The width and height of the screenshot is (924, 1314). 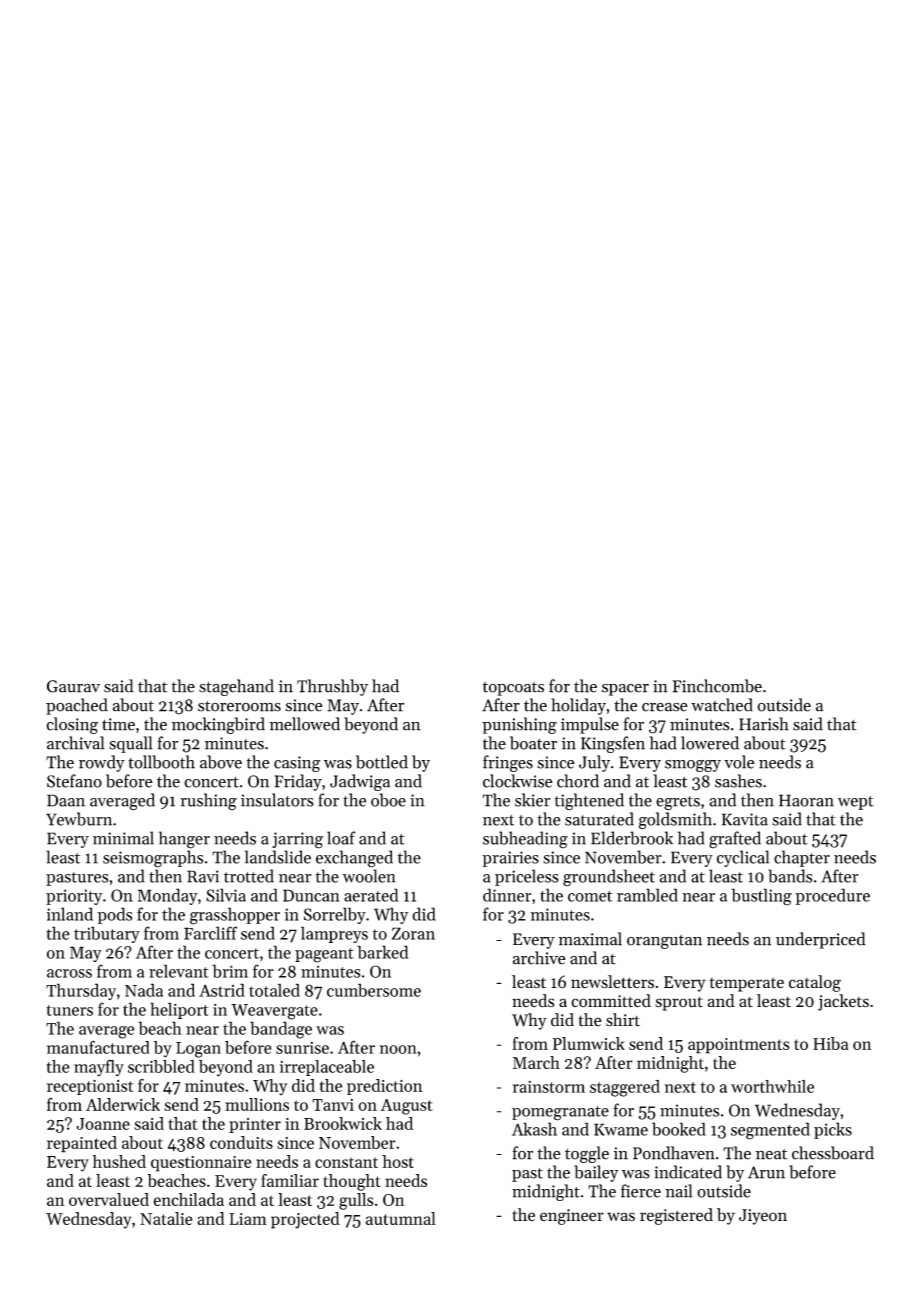 What do you see at coordinates (73, 686) in the screenshot?
I see `Gaurav` at bounding box center [73, 686].
